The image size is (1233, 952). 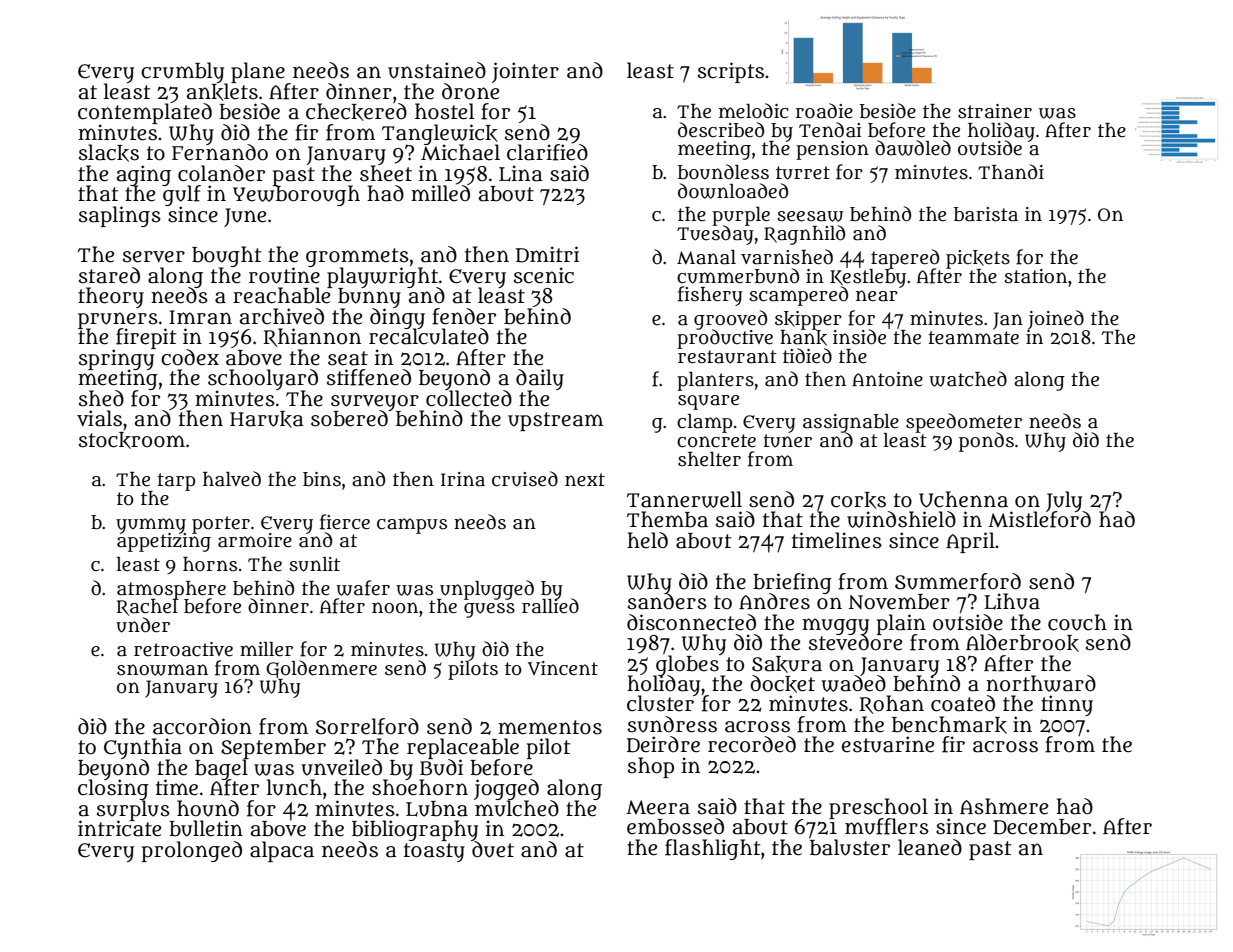 What do you see at coordinates (986, 442) in the screenshot?
I see `ponds` at bounding box center [986, 442].
